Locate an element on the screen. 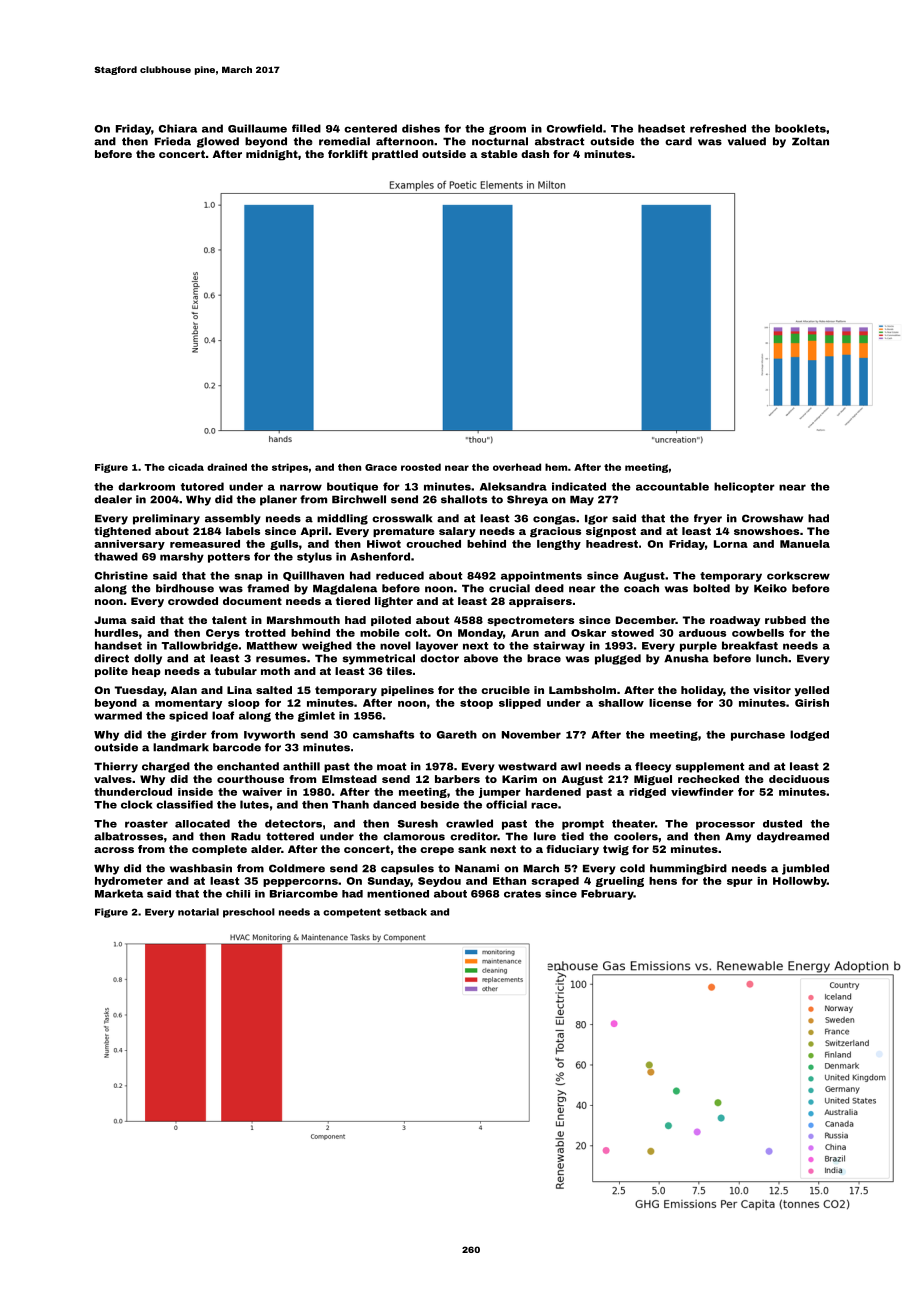 The height and width of the screenshot is (1308, 924). cicada is located at coordinates (186, 467).
